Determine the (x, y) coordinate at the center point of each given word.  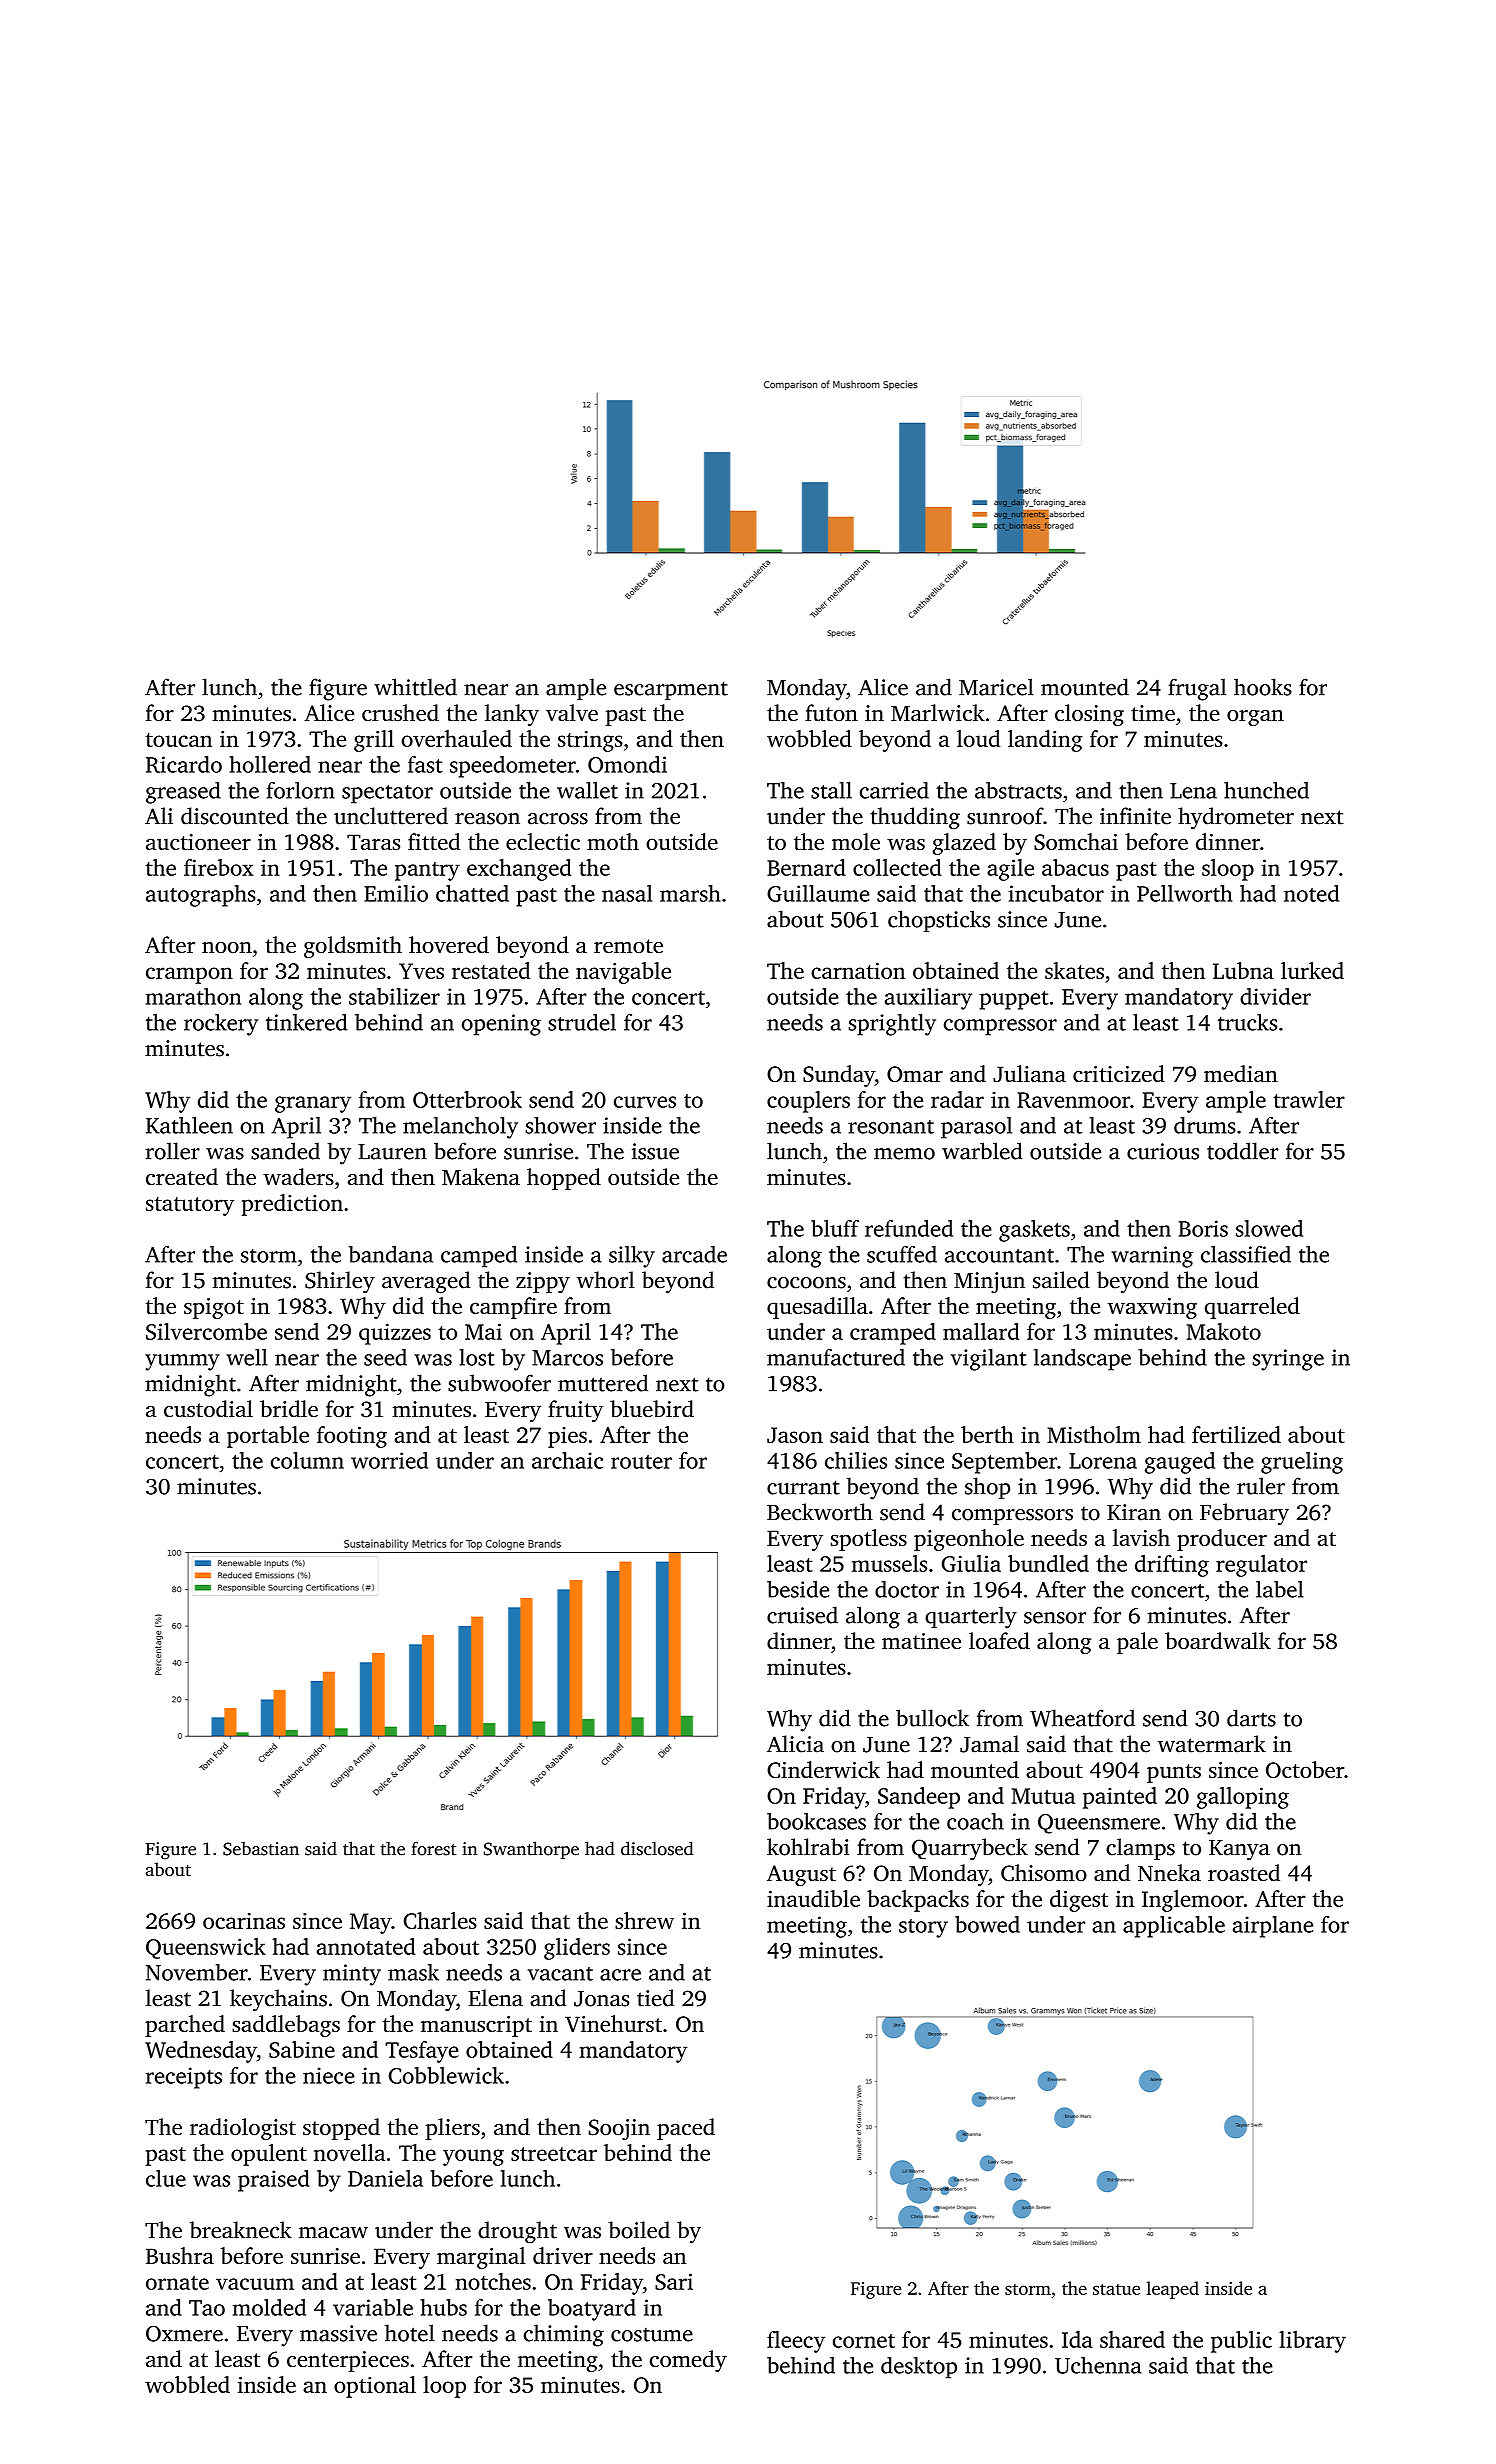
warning (1152, 1257)
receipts (184, 2078)
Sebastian (261, 1848)
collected (897, 867)
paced (686, 2129)
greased (183, 792)
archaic (567, 1460)
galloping (1243, 1798)
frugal (1197, 689)
